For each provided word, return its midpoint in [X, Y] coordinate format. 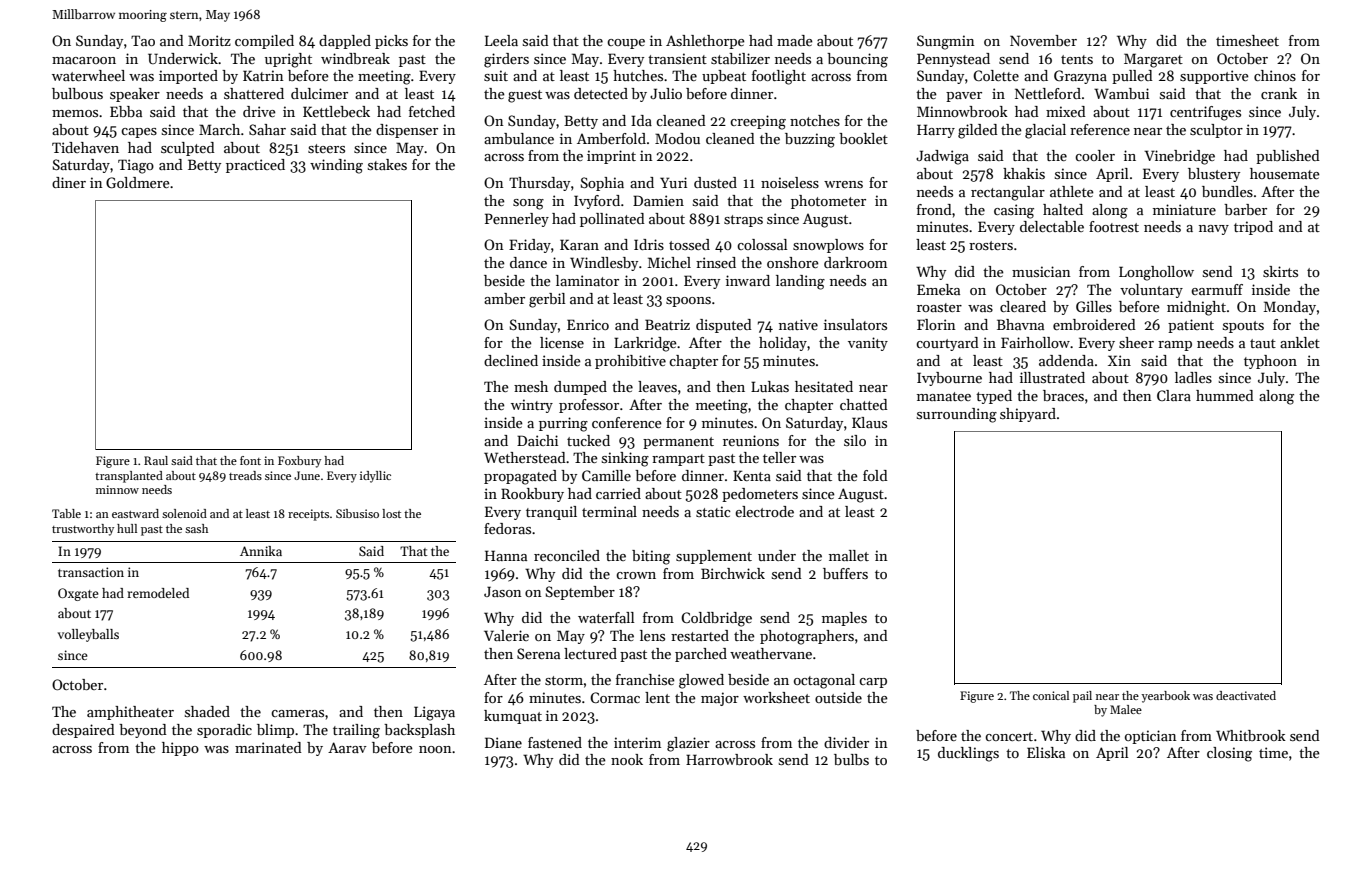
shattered [254, 93]
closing [1229, 754]
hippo [180, 749]
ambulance [519, 138]
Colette [996, 75]
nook [627, 759]
